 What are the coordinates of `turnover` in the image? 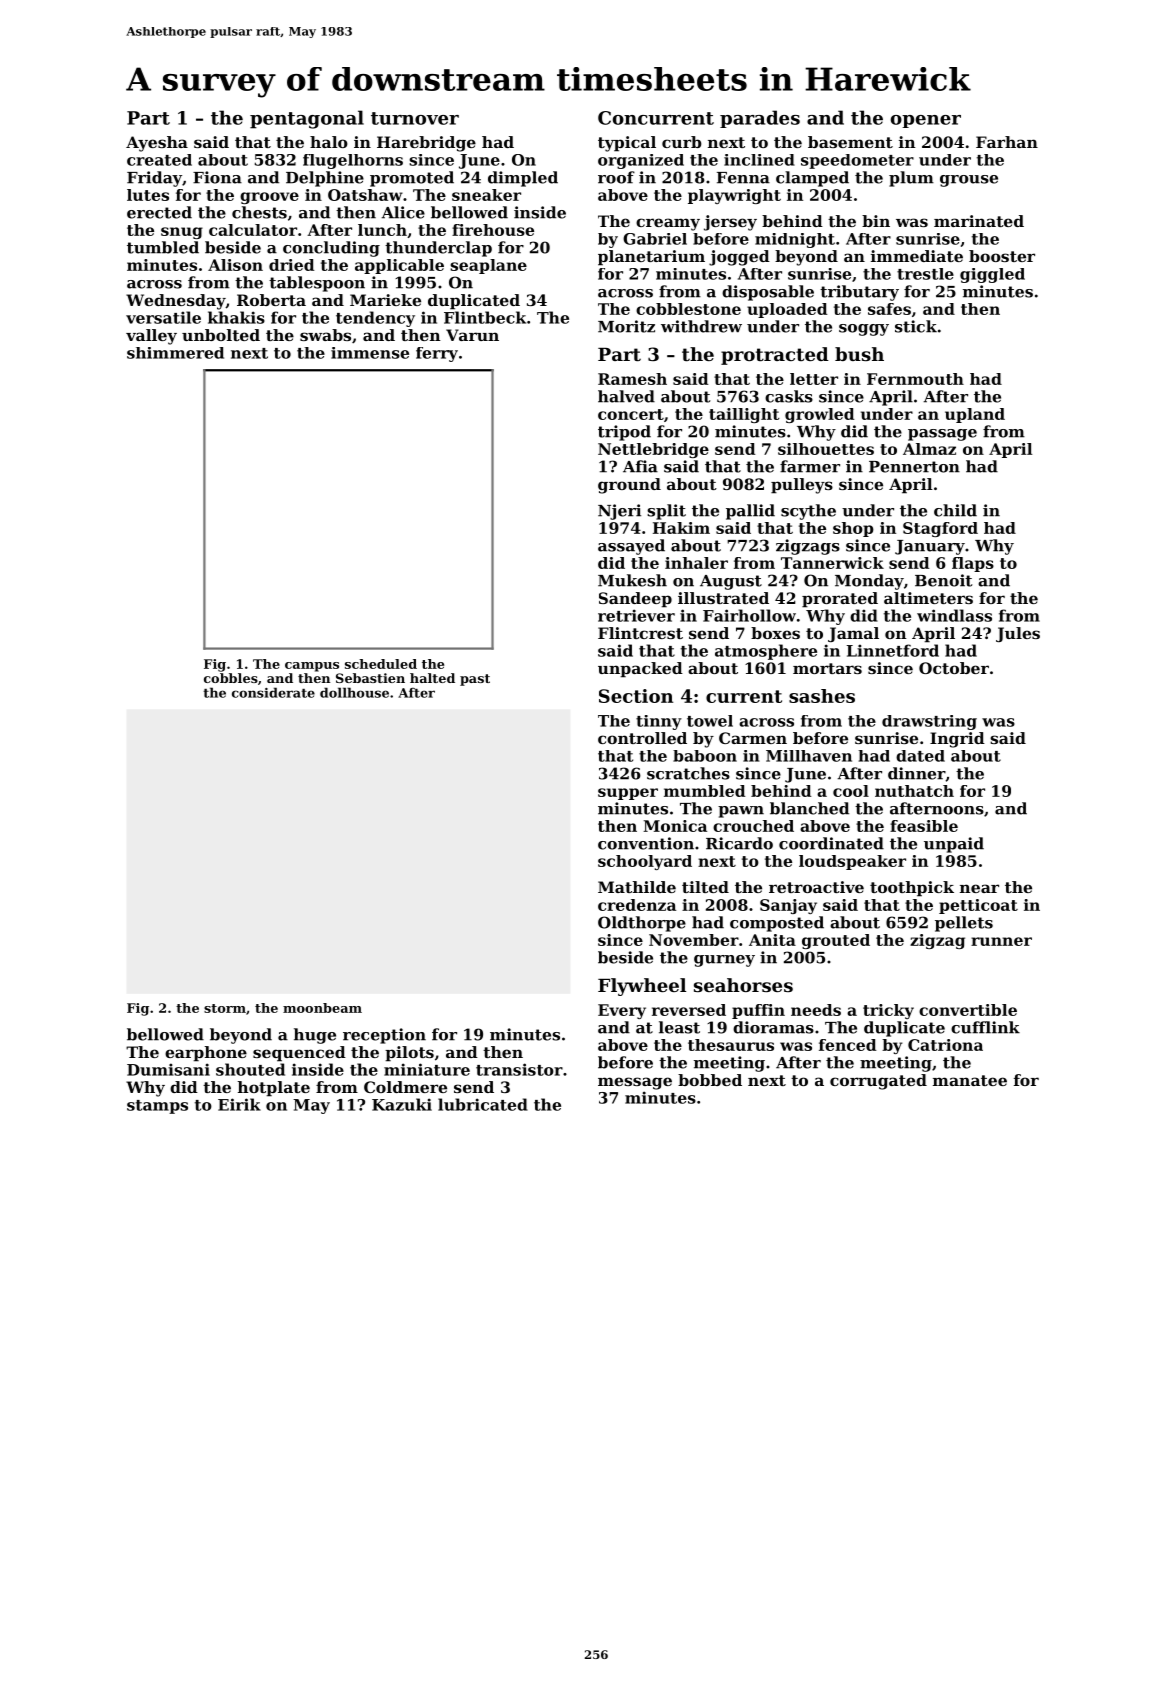 It's located at (415, 118).
